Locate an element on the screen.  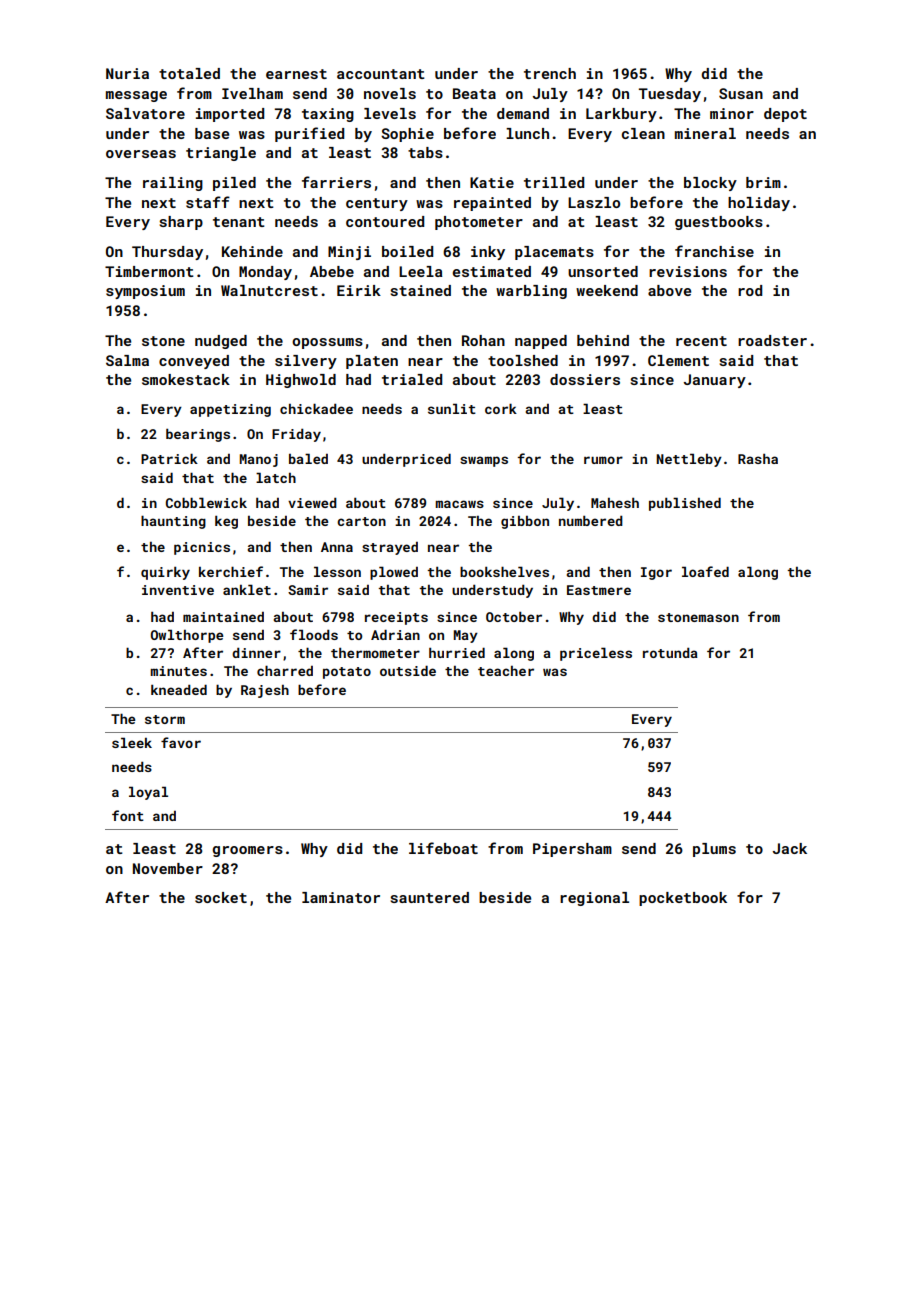
tabs is located at coordinates (425, 152).
